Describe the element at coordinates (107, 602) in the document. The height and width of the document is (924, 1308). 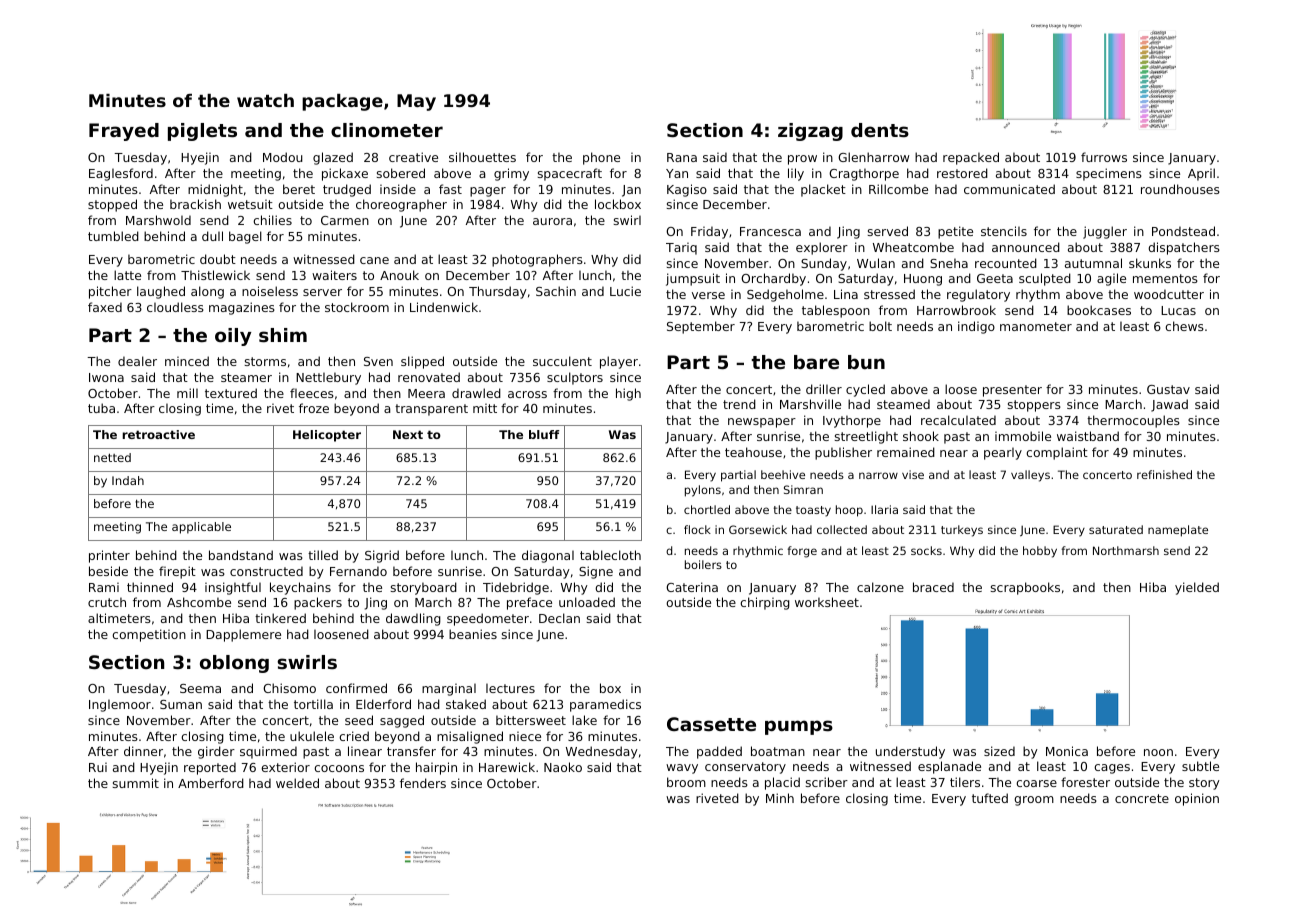
I see `crutch` at that location.
